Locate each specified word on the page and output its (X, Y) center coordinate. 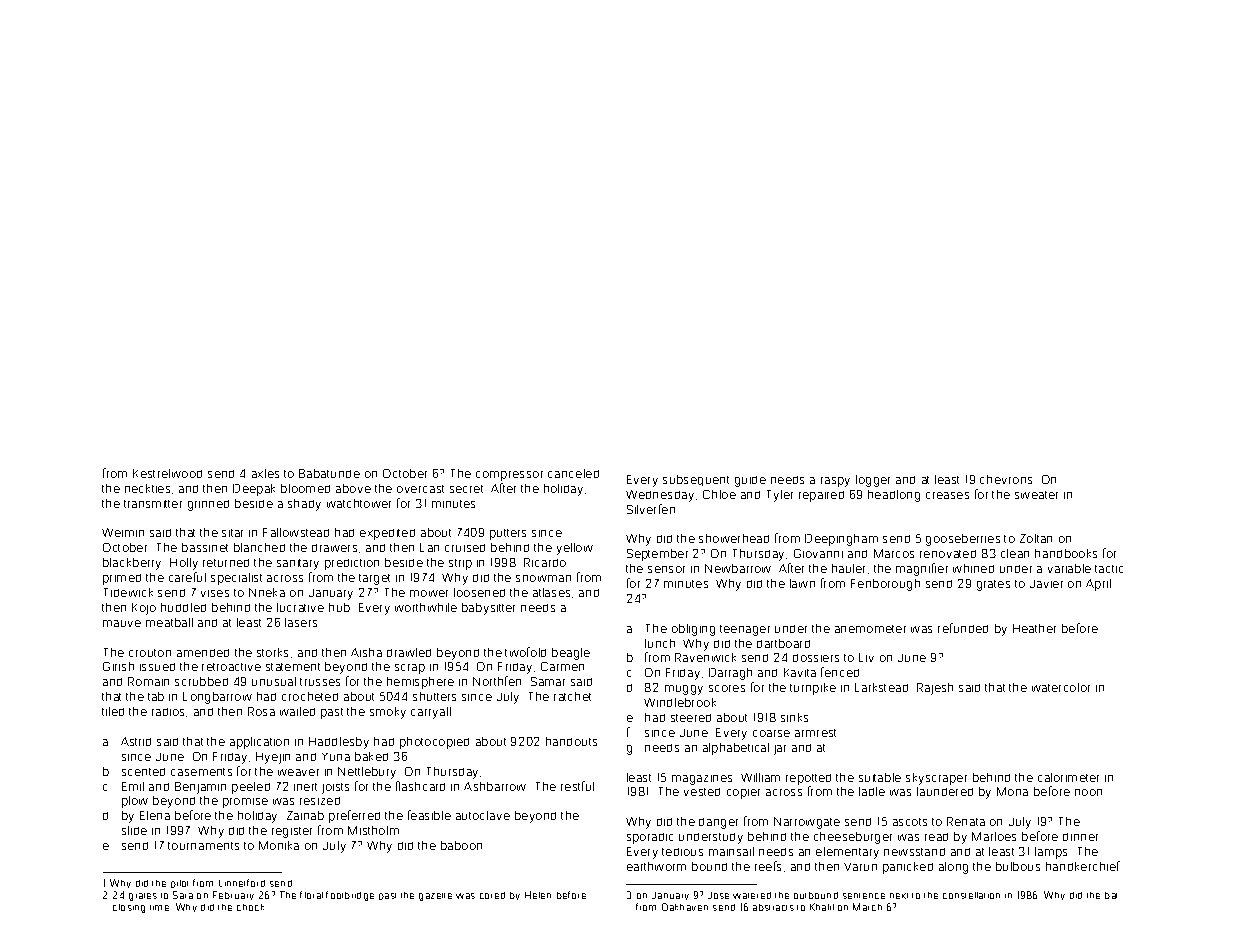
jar (780, 750)
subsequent (696, 480)
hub (339, 607)
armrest (815, 733)
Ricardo (545, 562)
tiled (113, 711)
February (233, 895)
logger (873, 481)
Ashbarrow (495, 786)
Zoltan (1036, 538)
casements (201, 772)
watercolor (1061, 687)
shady (304, 505)
